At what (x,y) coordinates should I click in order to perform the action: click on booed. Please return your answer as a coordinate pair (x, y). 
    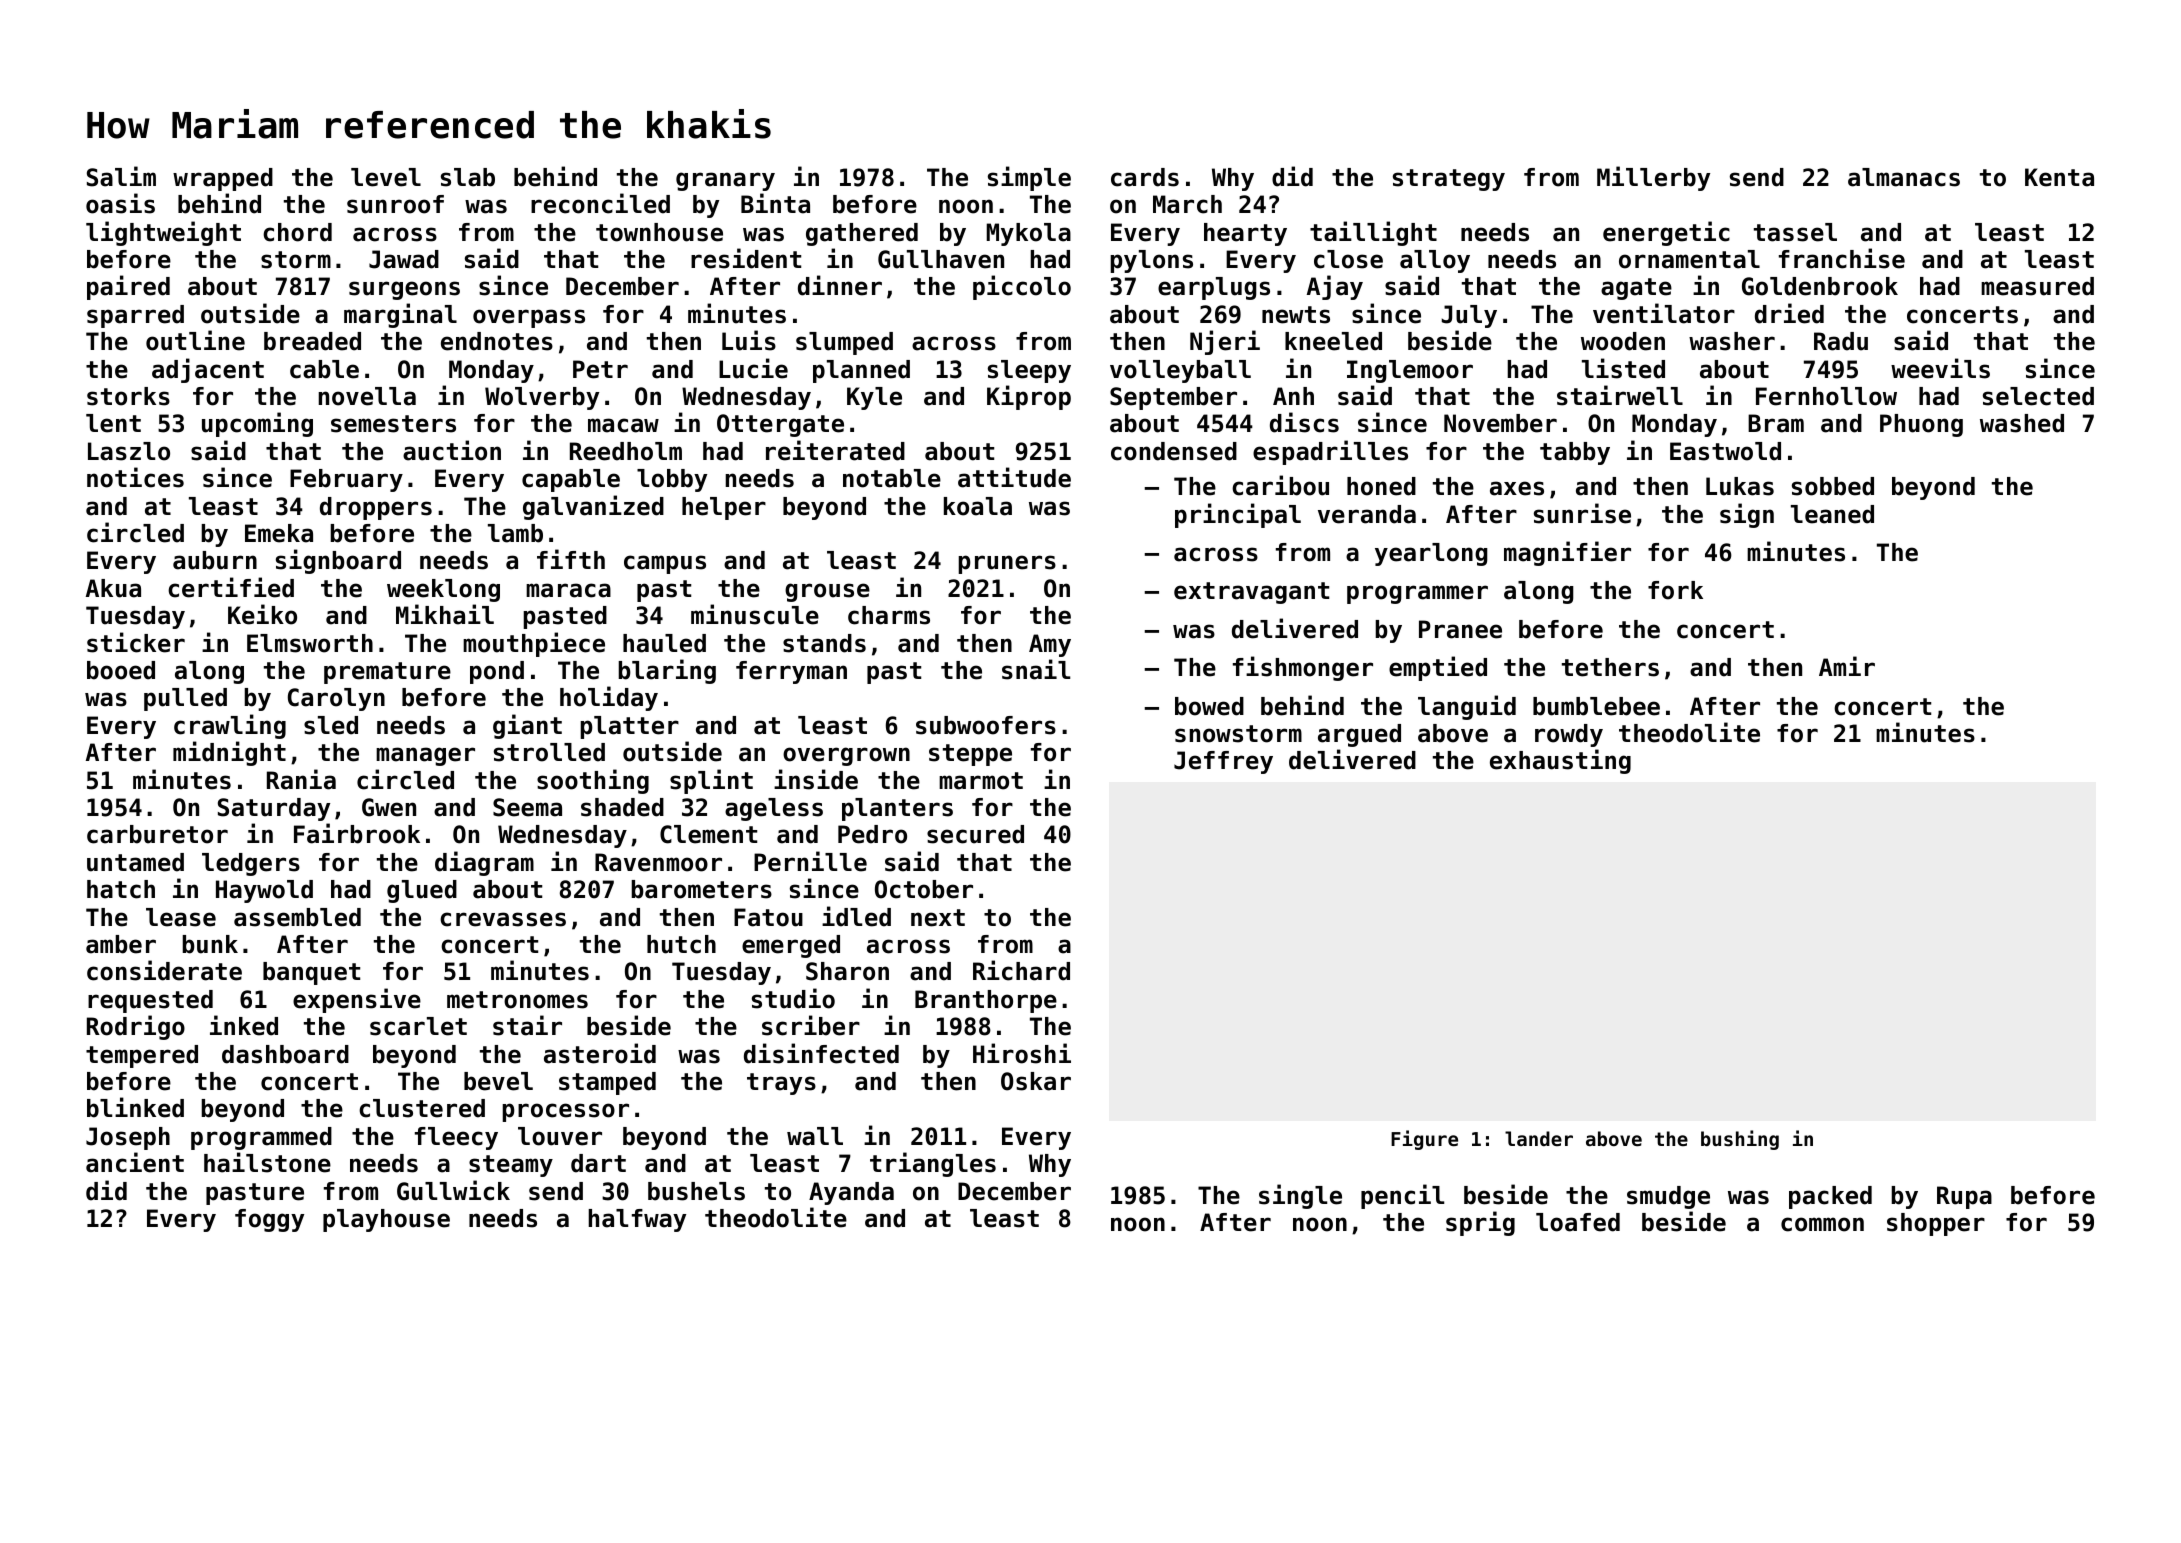
    Looking at the image, I should click on (121, 670).
